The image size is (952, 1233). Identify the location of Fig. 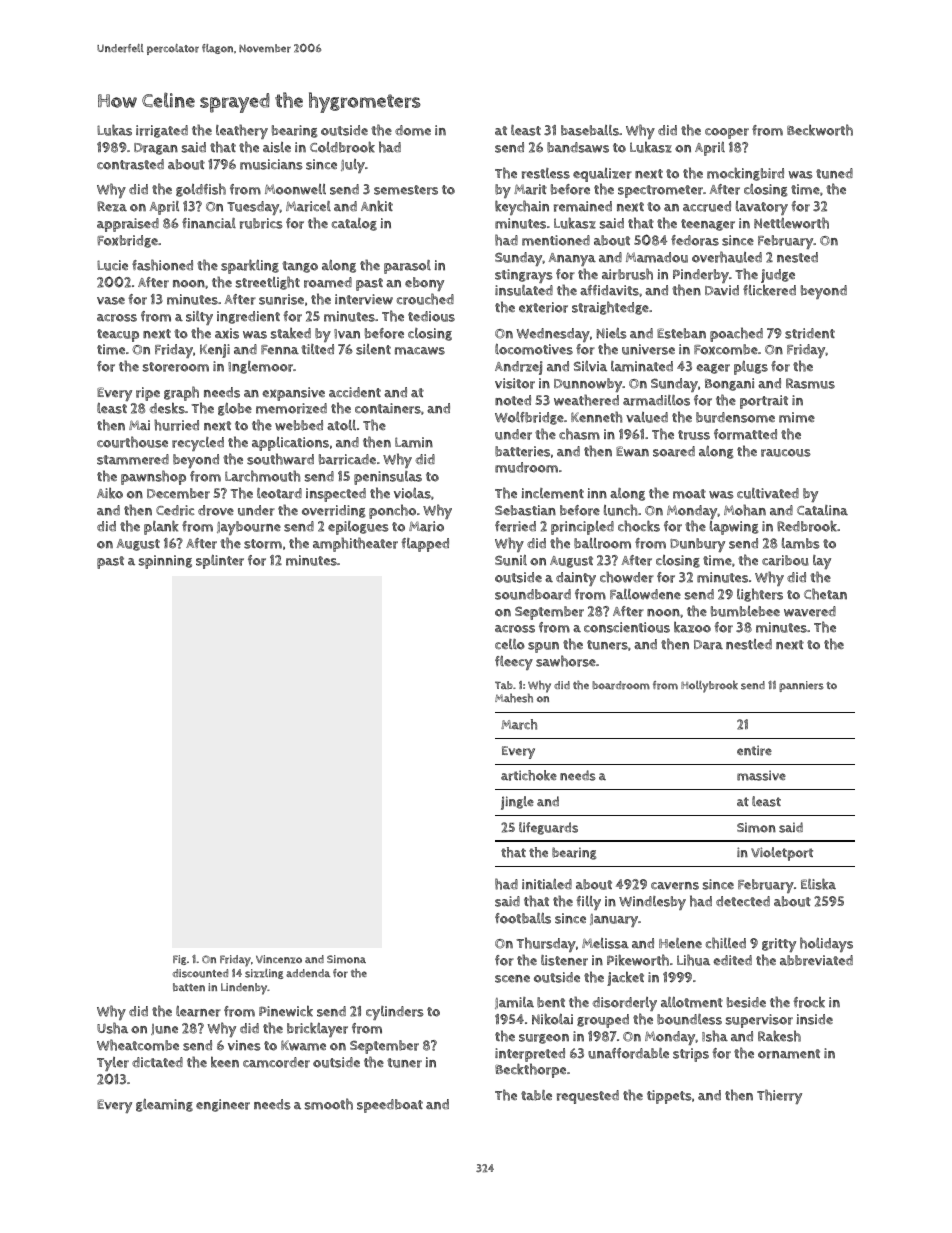
(179, 960).
